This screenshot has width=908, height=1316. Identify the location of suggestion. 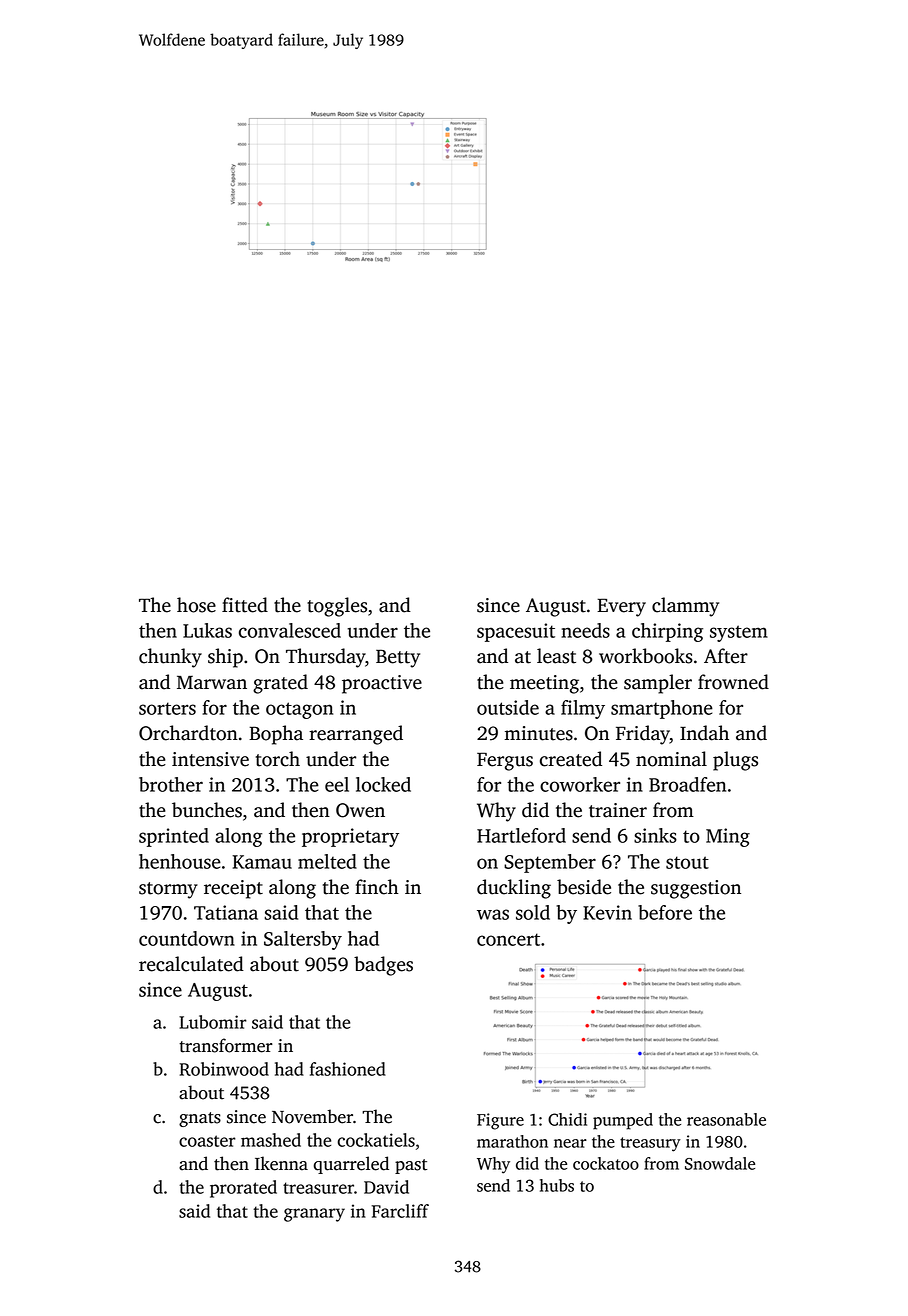
(696, 889).
